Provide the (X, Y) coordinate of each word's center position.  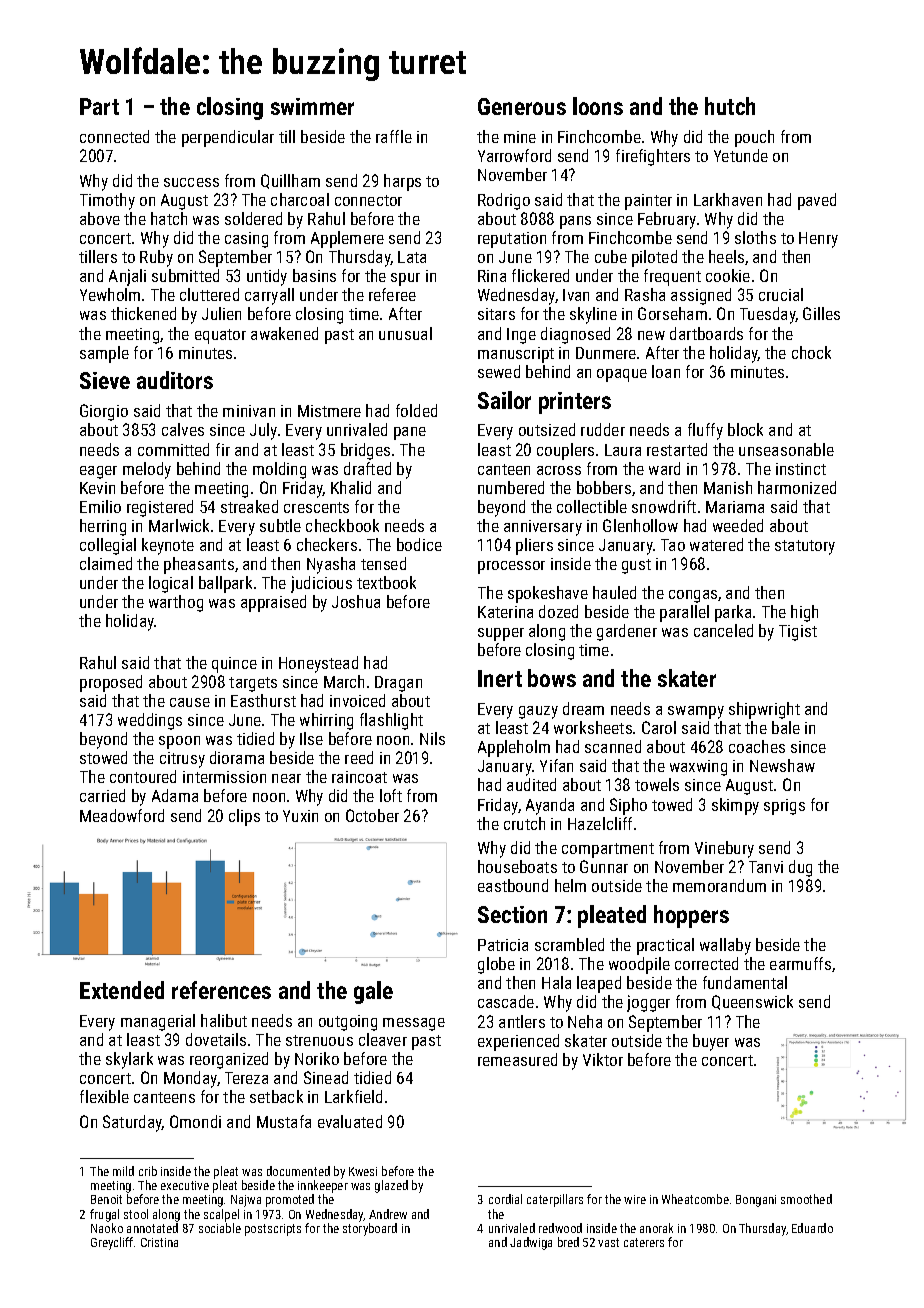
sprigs (784, 807)
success (191, 182)
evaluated (350, 1121)
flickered (540, 275)
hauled (614, 592)
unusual (405, 333)
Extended (122, 990)
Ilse (311, 738)
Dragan (398, 684)
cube (611, 256)
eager (98, 472)
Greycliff (112, 1243)
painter (648, 202)
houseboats (517, 866)
